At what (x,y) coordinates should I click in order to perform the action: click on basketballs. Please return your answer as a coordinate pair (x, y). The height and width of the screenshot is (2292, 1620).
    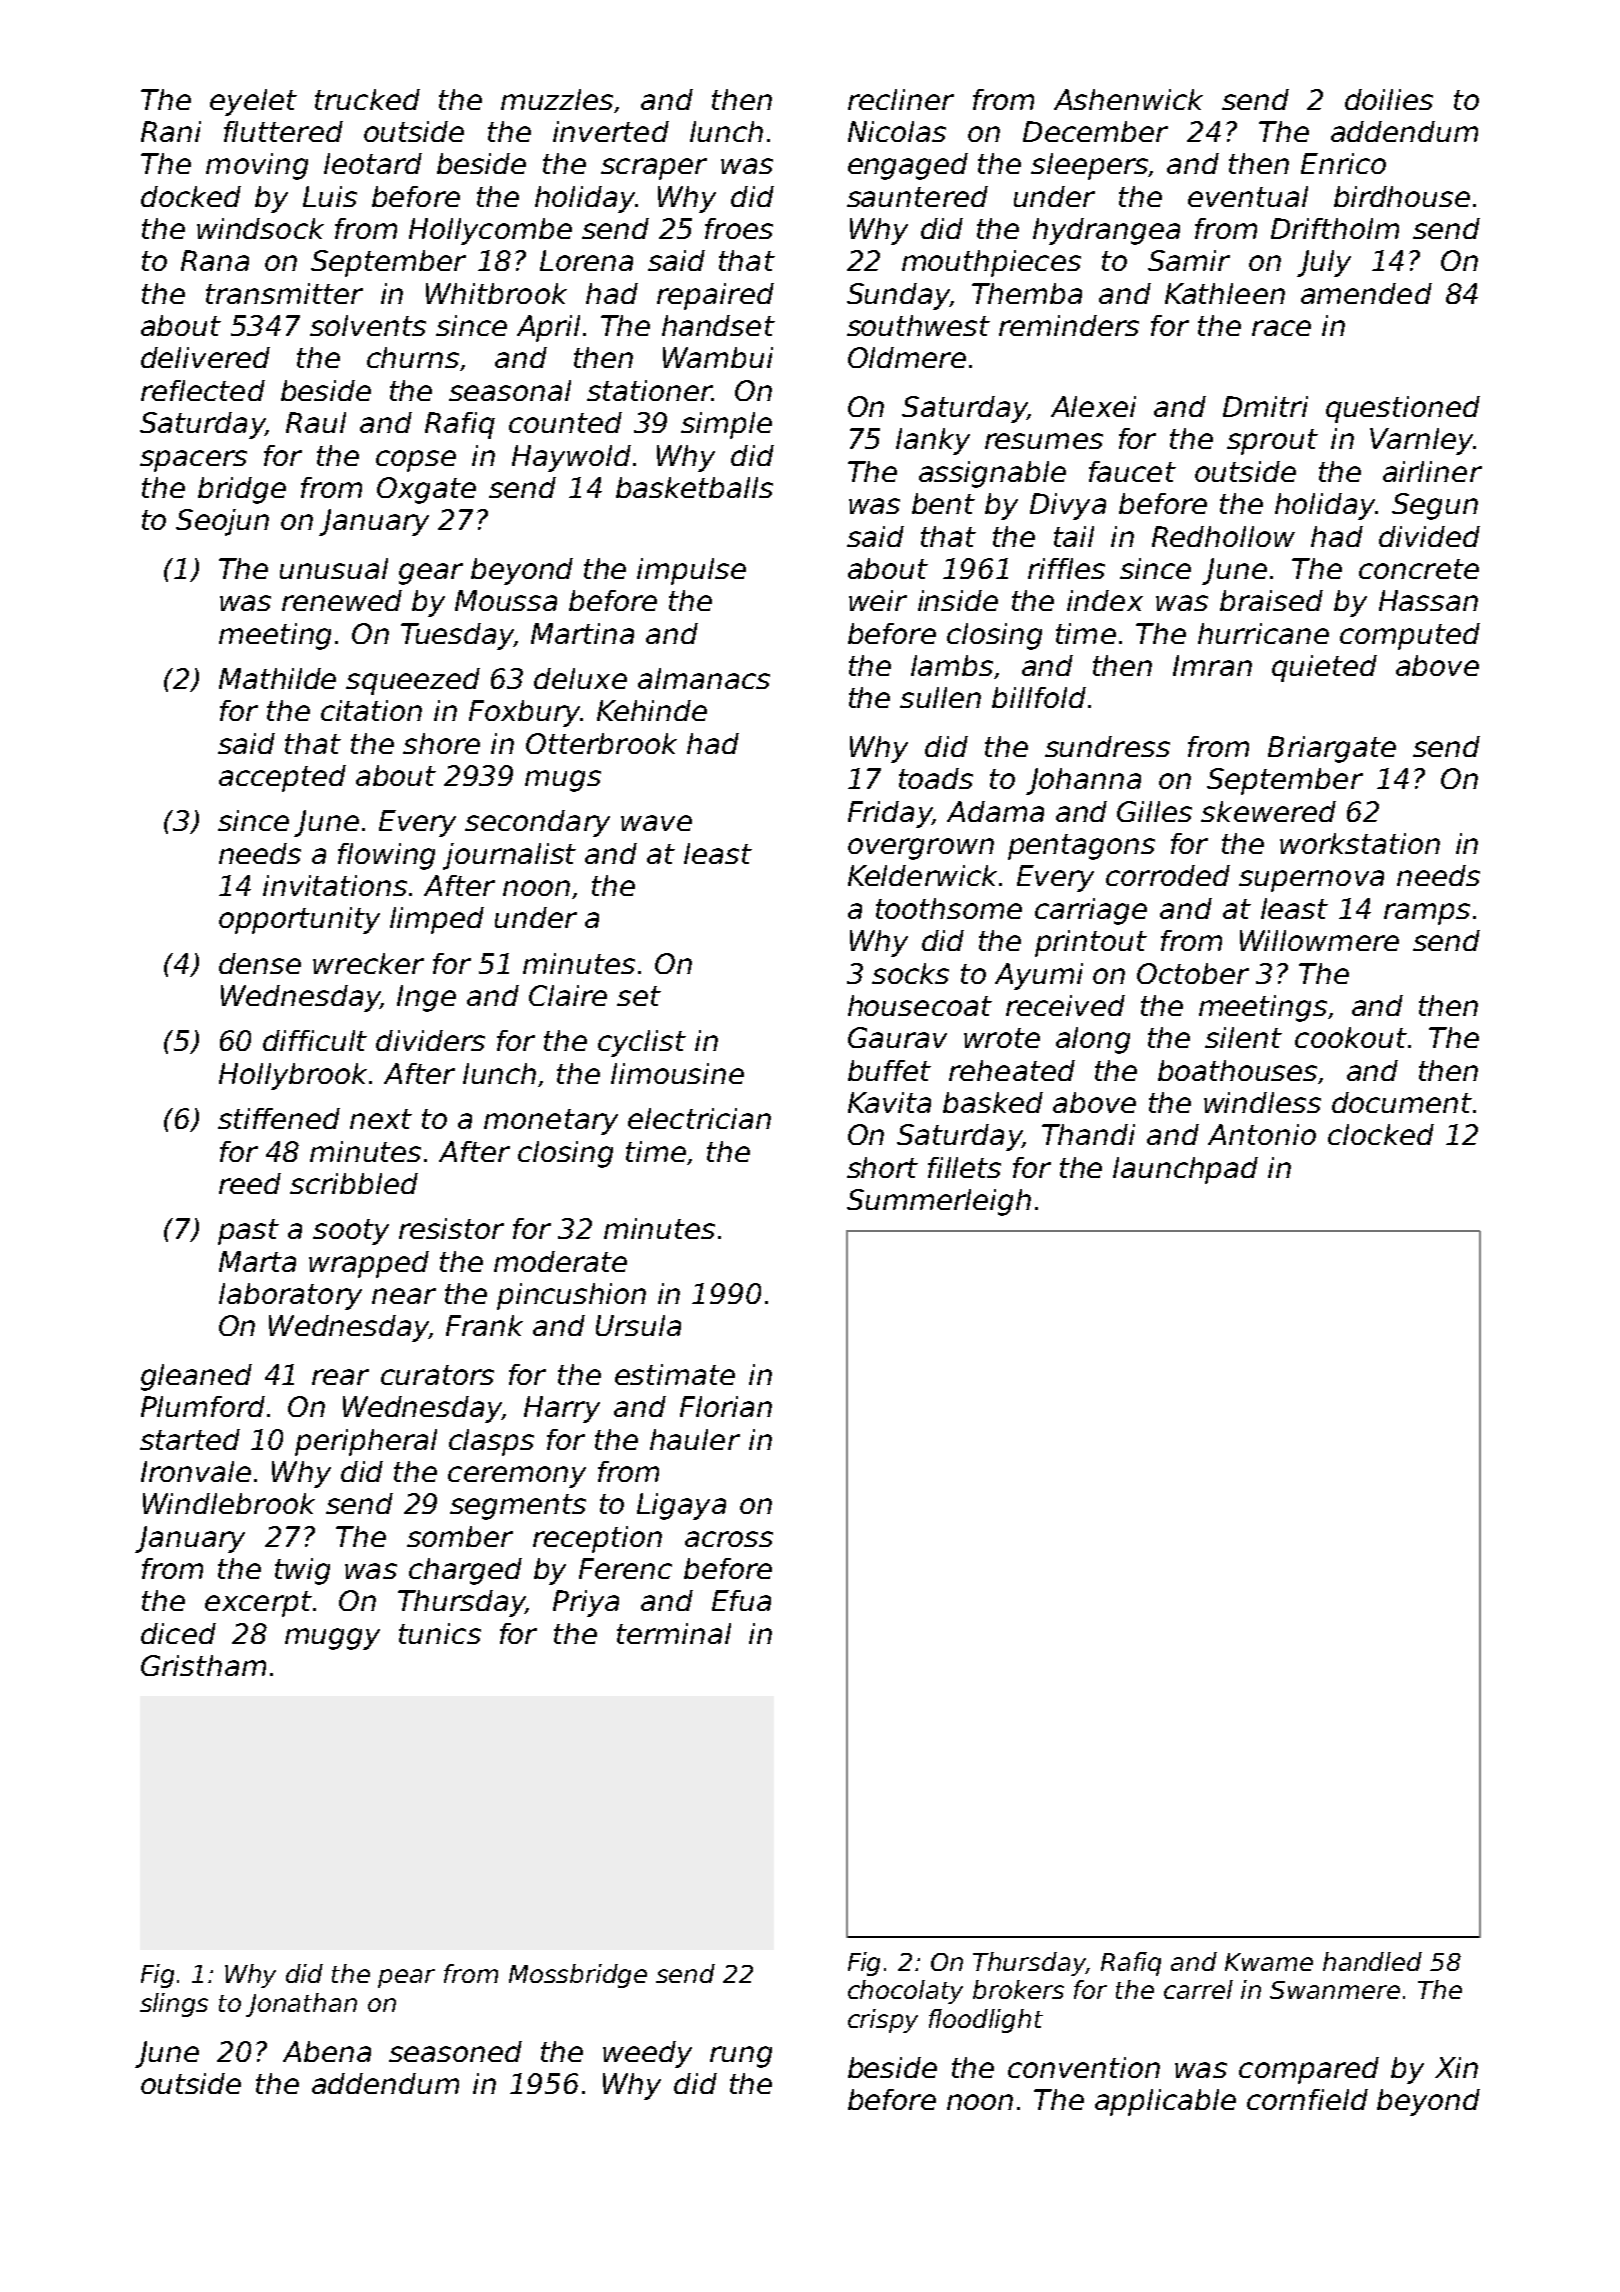
    Looking at the image, I should click on (694, 487).
